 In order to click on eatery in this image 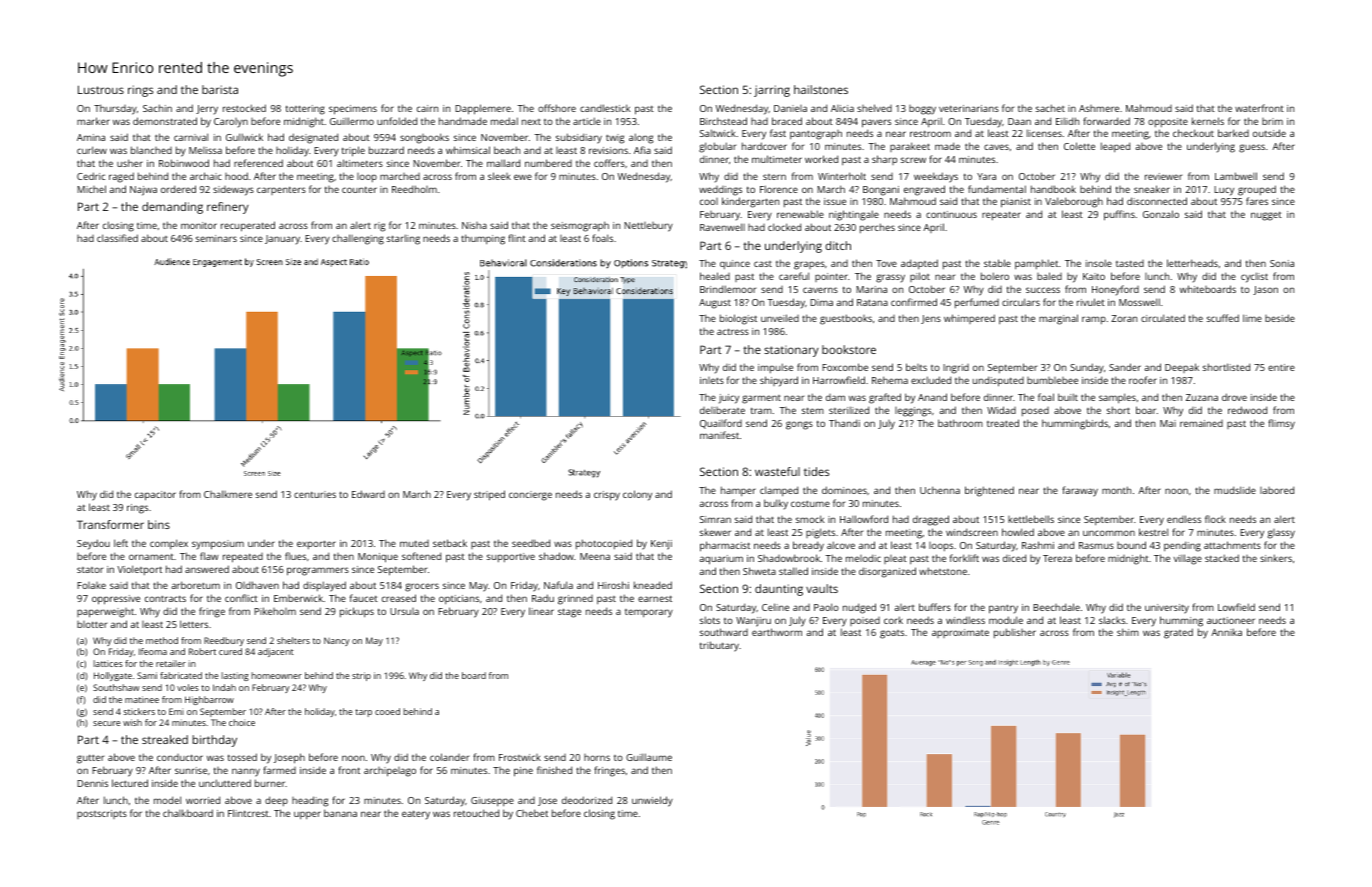, I will do `click(416, 815)`.
